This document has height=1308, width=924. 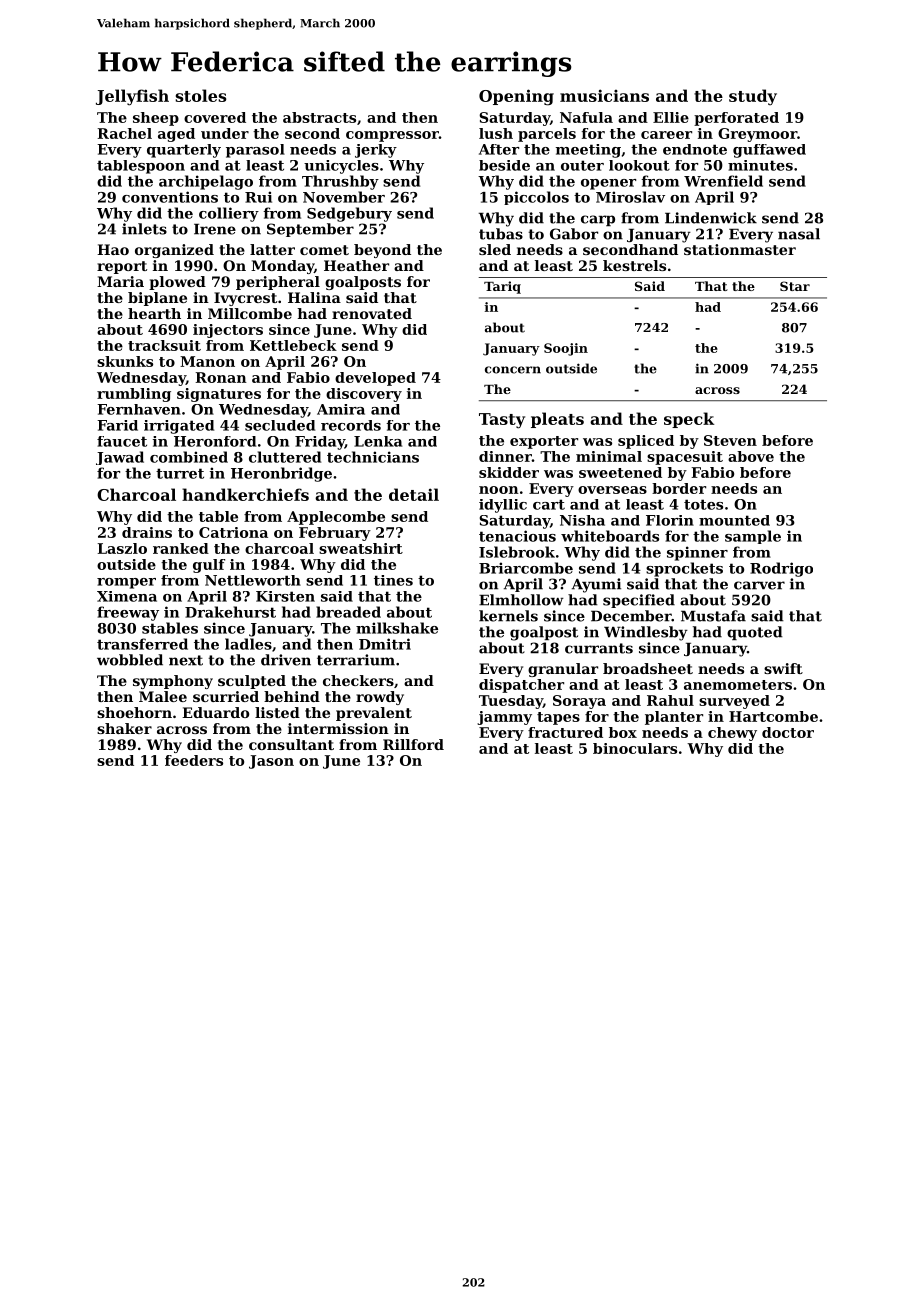 I want to click on cart, so click(x=549, y=504).
